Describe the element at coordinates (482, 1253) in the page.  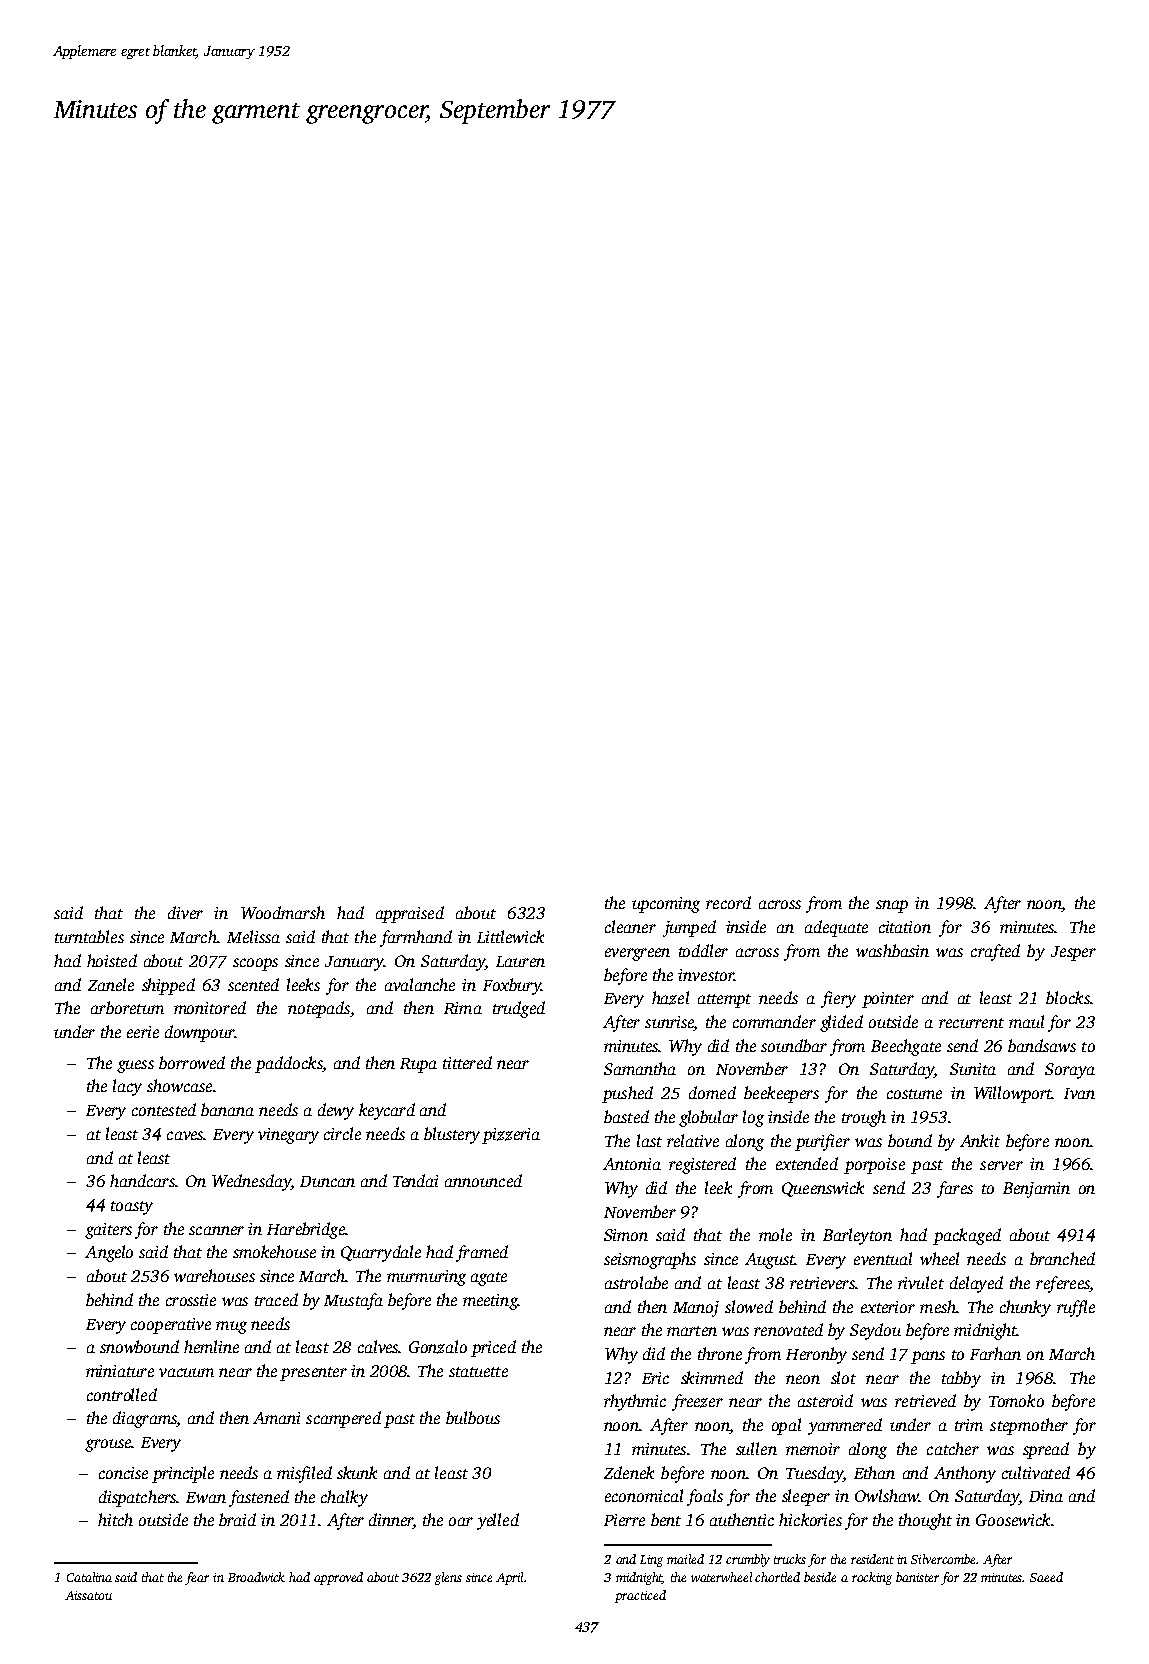
I see `framed` at that location.
